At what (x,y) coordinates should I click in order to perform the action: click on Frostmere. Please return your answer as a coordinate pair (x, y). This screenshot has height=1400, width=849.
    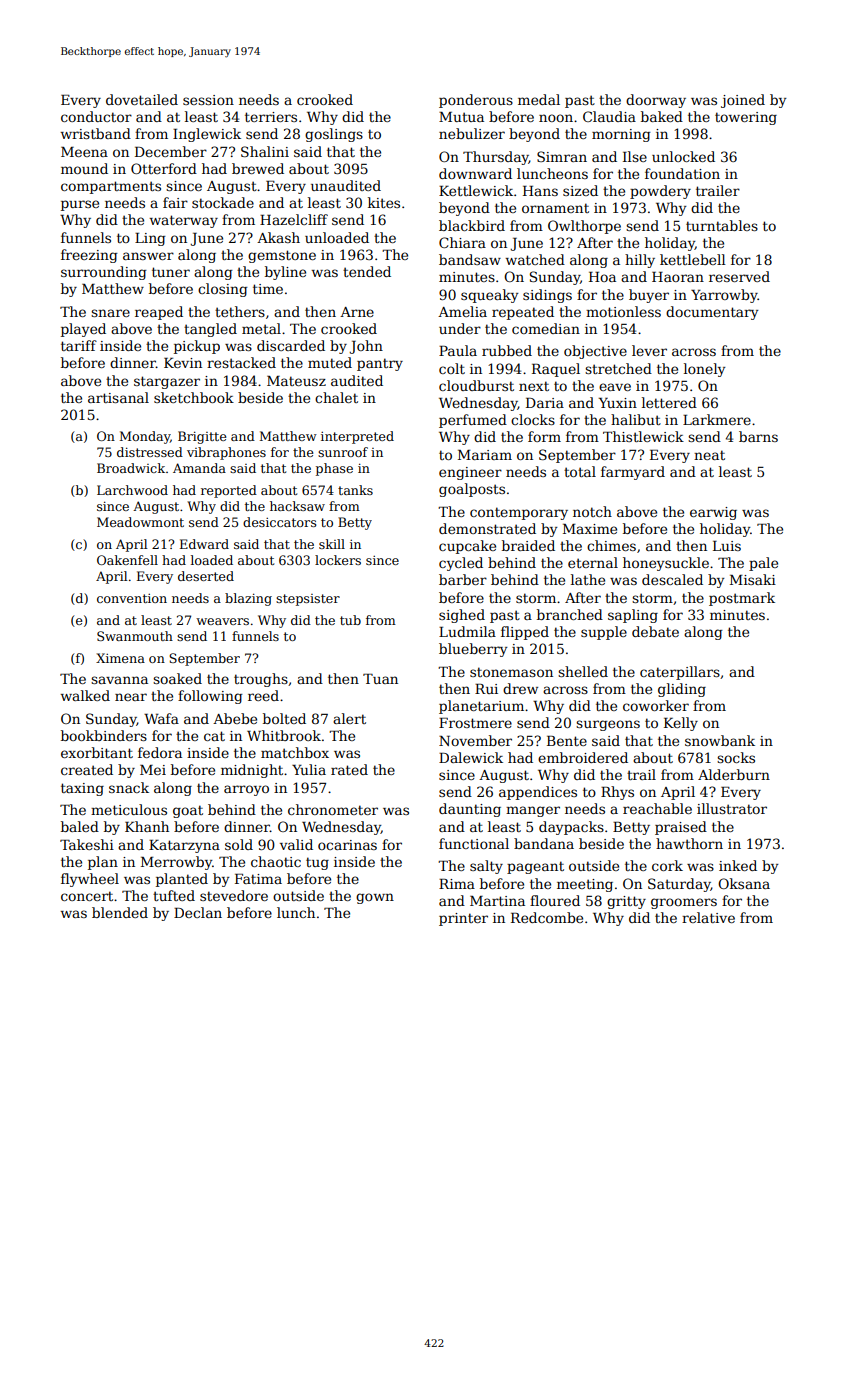
    Looking at the image, I should click on (475, 723).
